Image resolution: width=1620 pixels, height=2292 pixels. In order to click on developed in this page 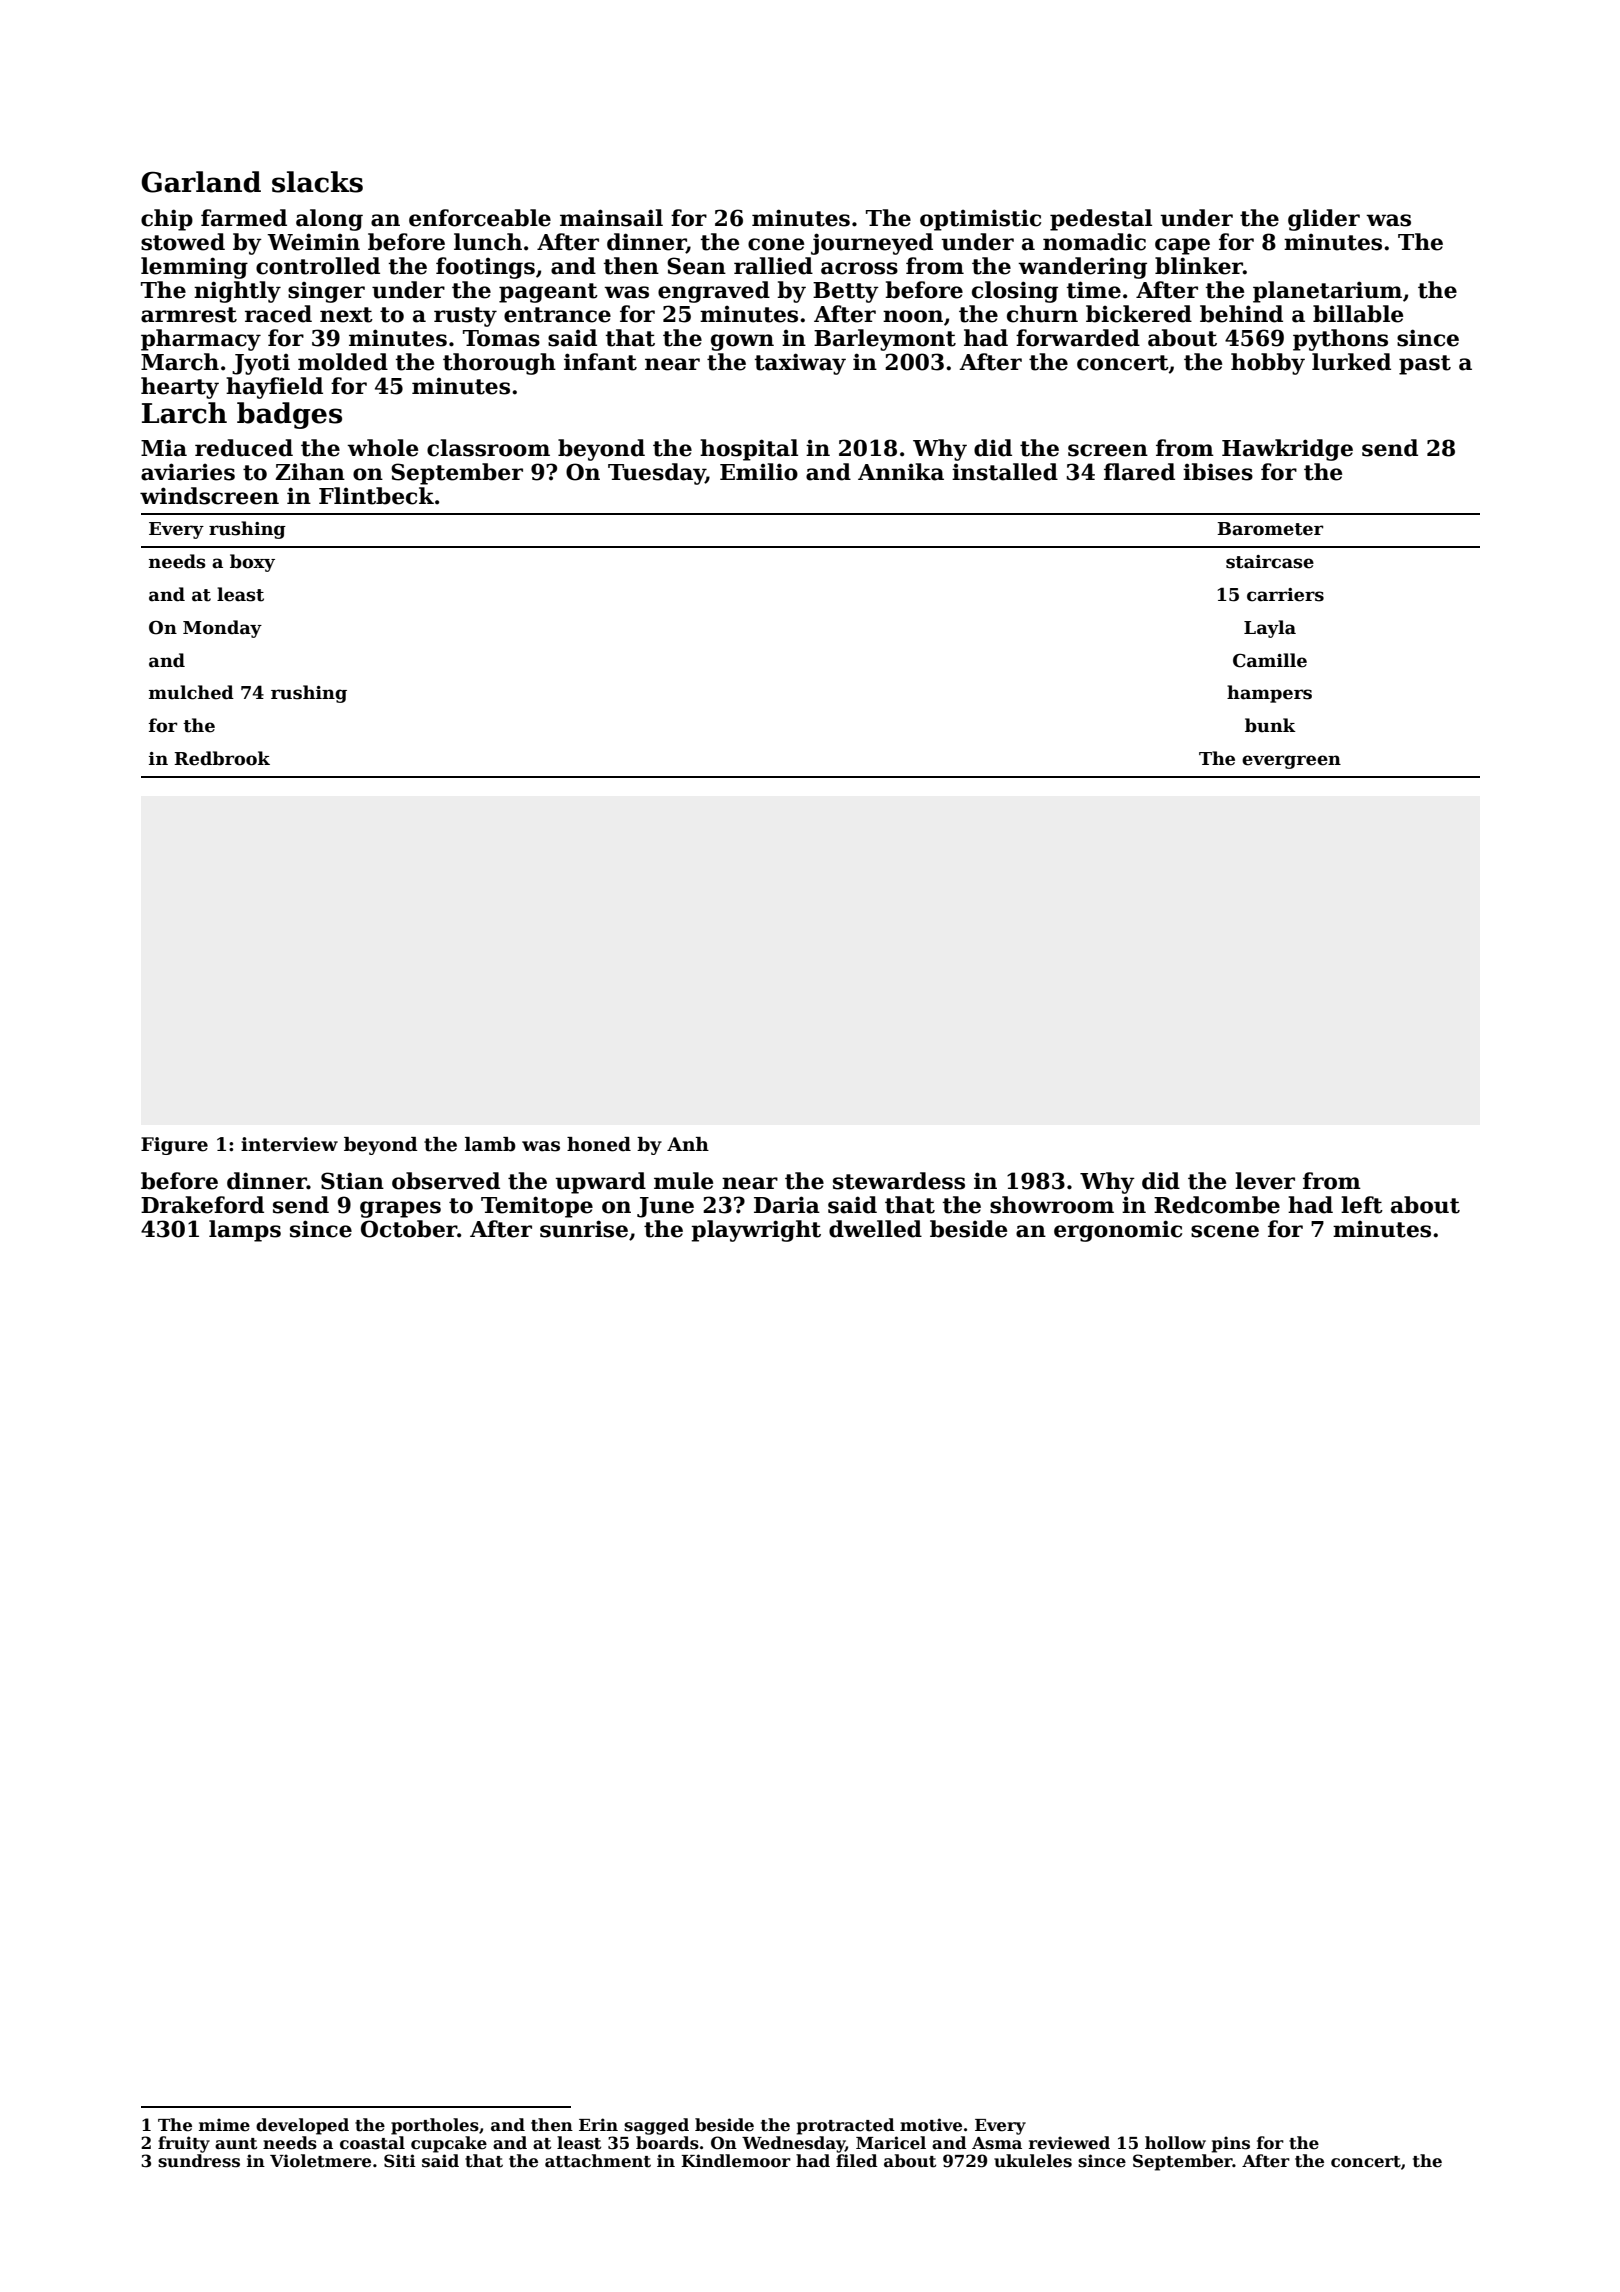, I will do `click(302, 2126)`.
